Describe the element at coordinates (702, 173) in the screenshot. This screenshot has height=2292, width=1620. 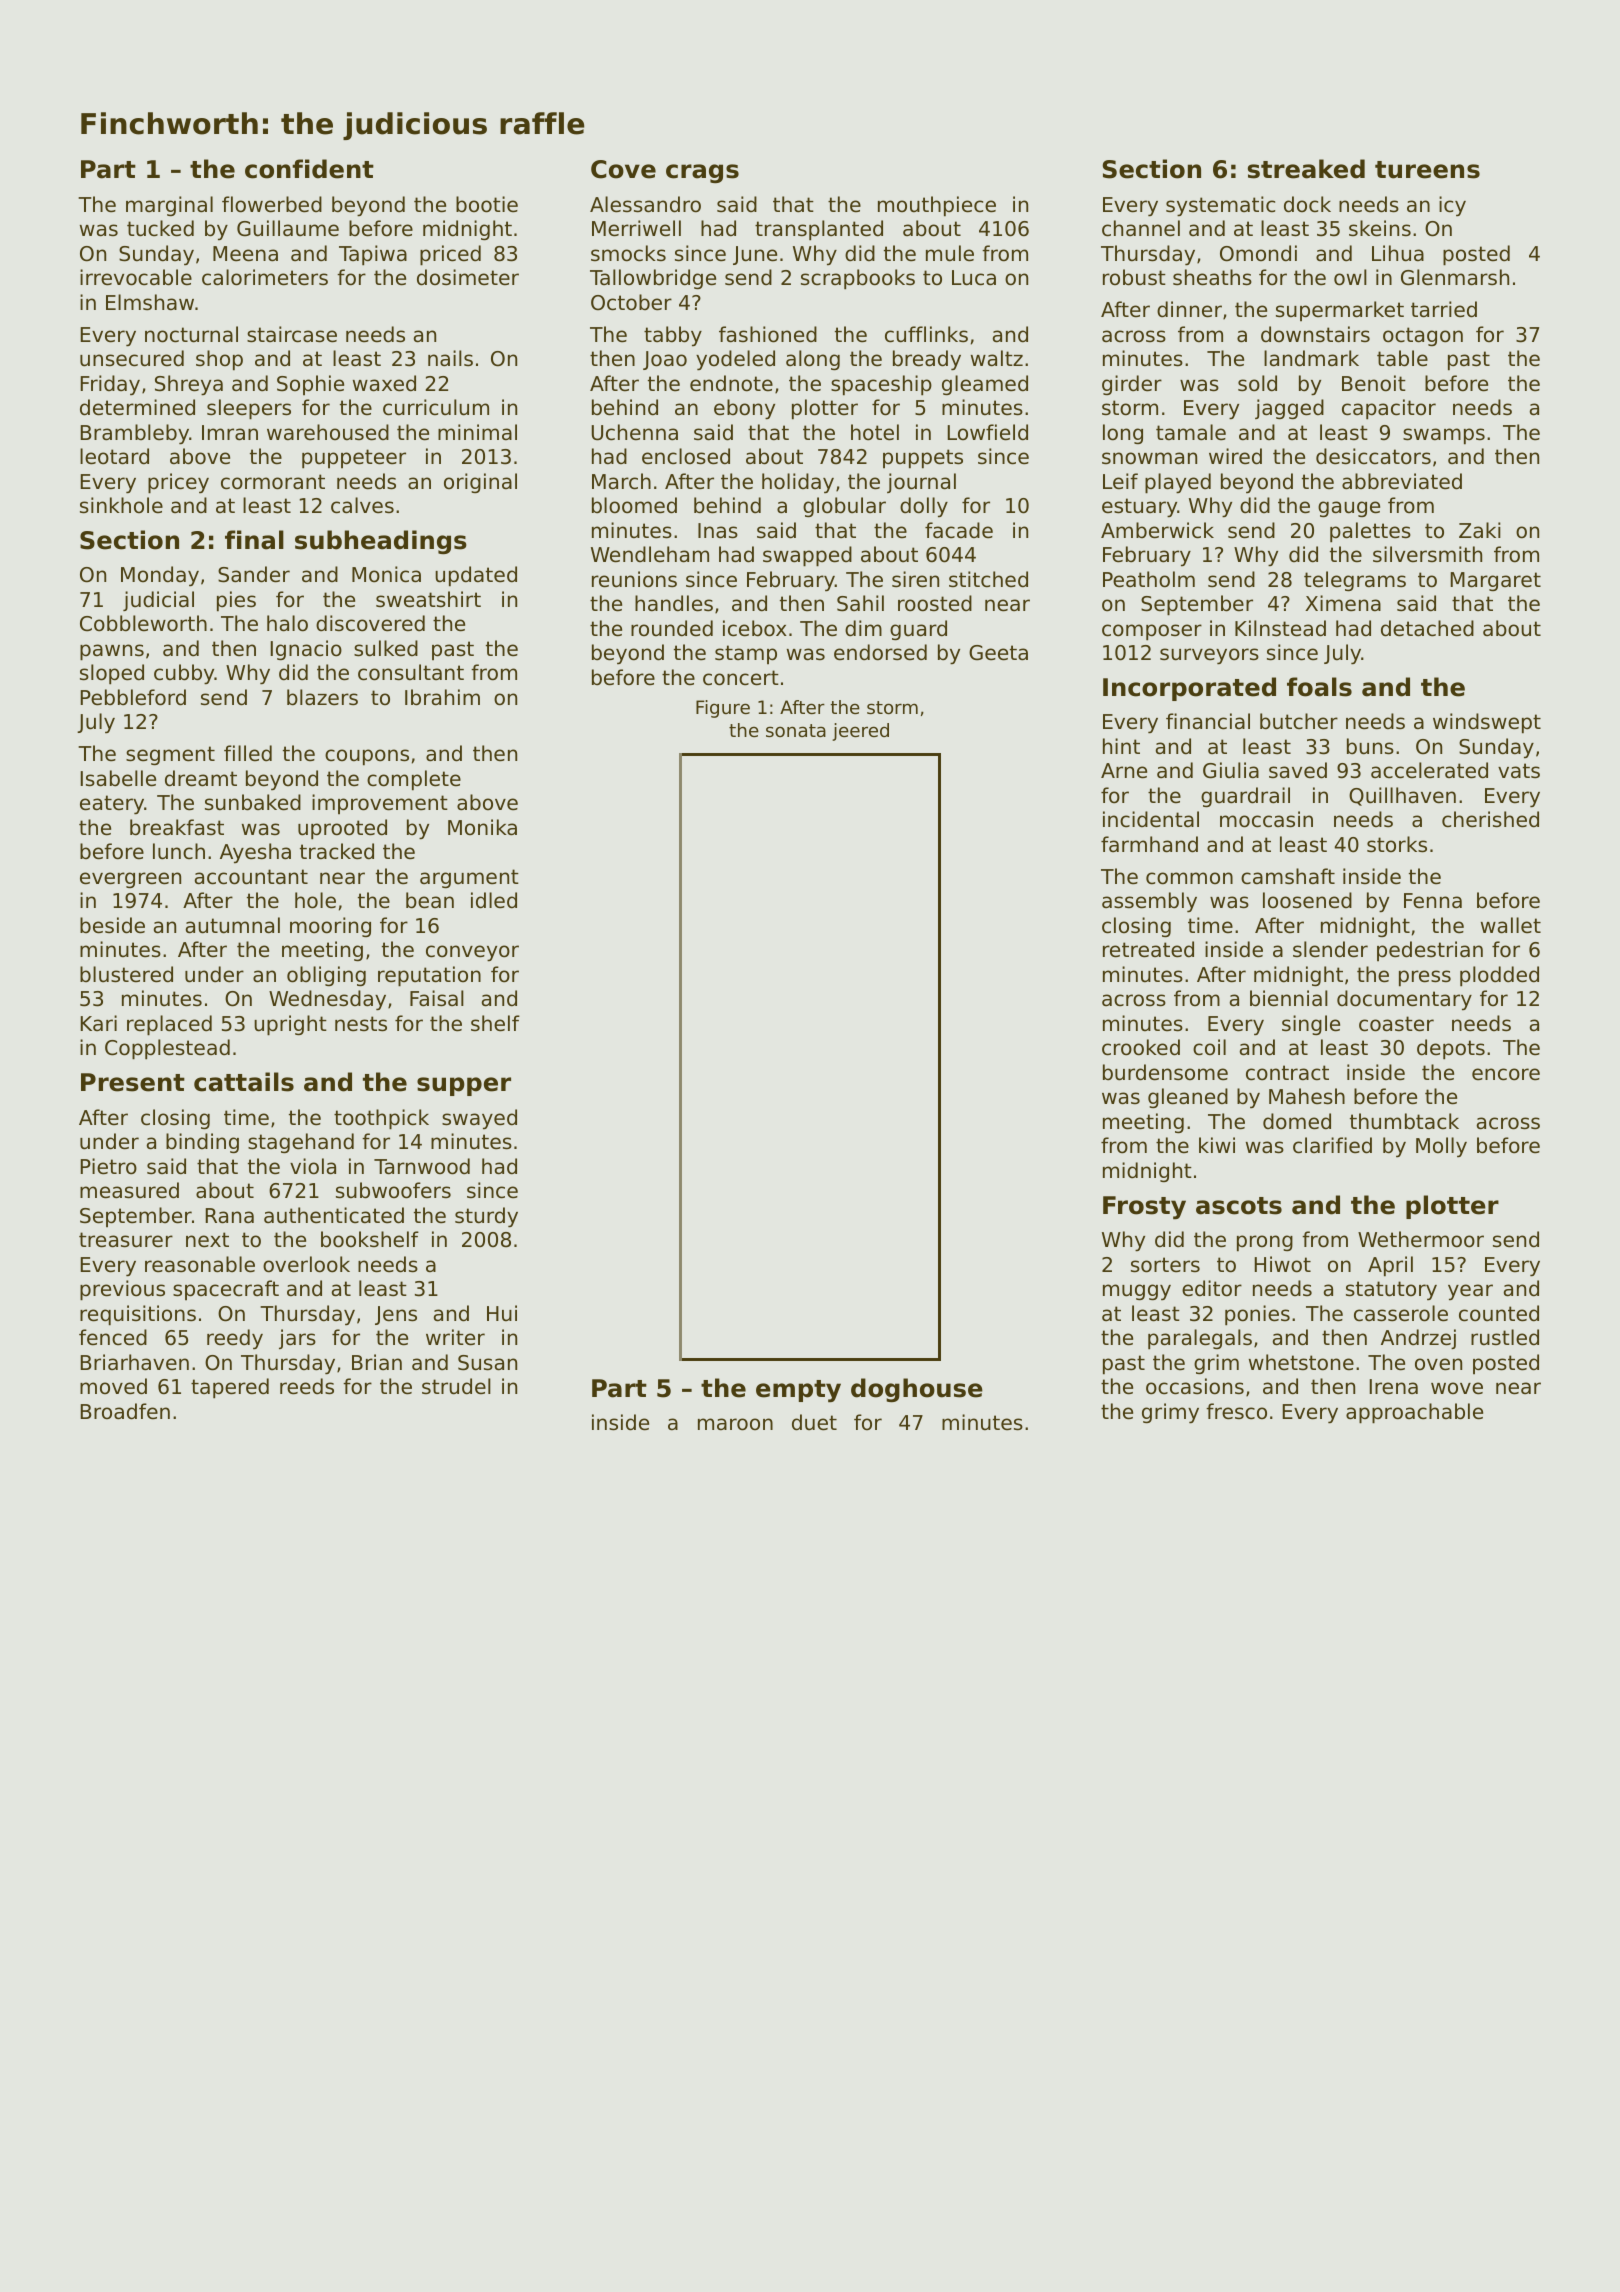
I see `crags` at that location.
